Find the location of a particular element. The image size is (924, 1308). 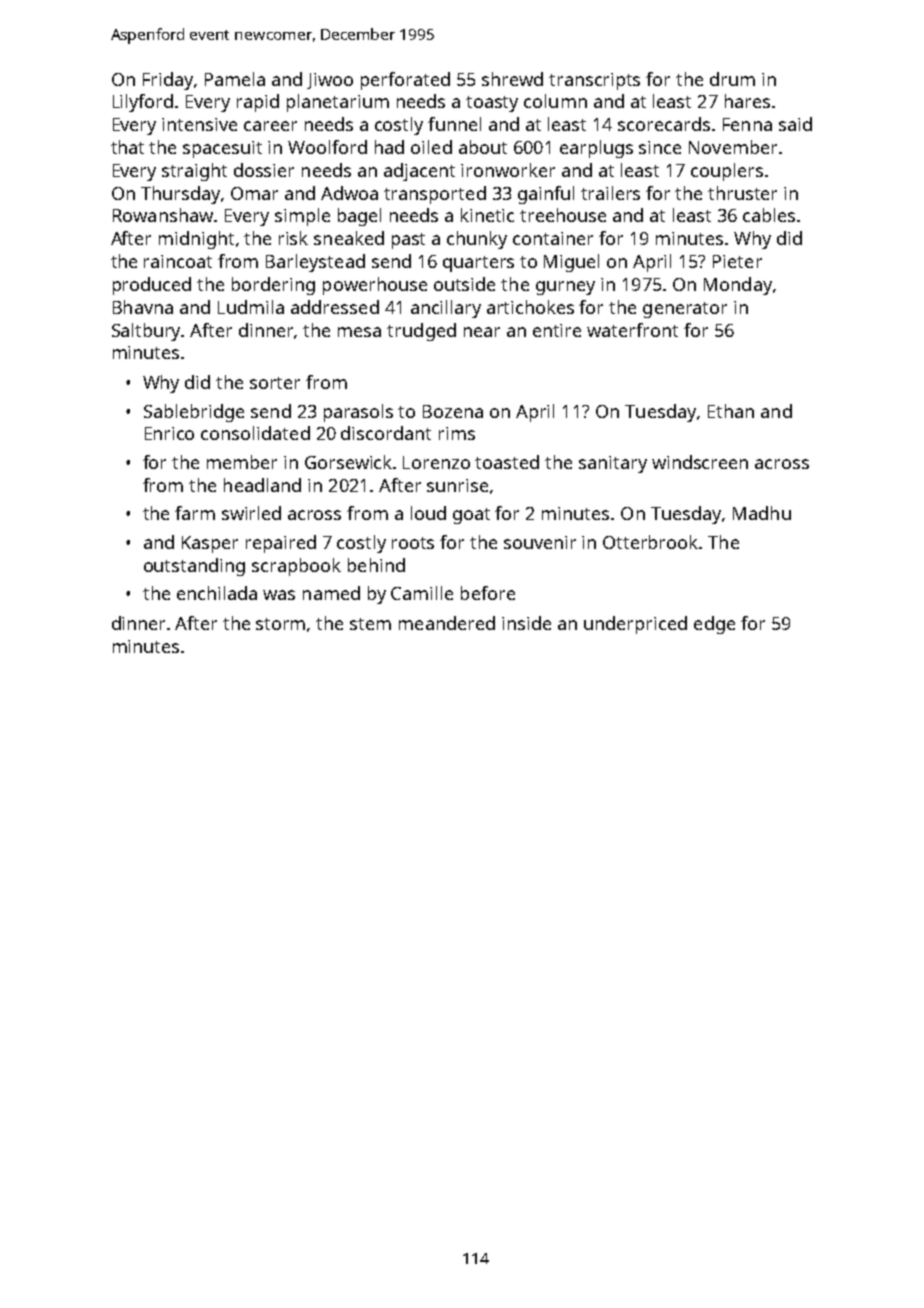

Enrico is located at coordinates (169, 433).
